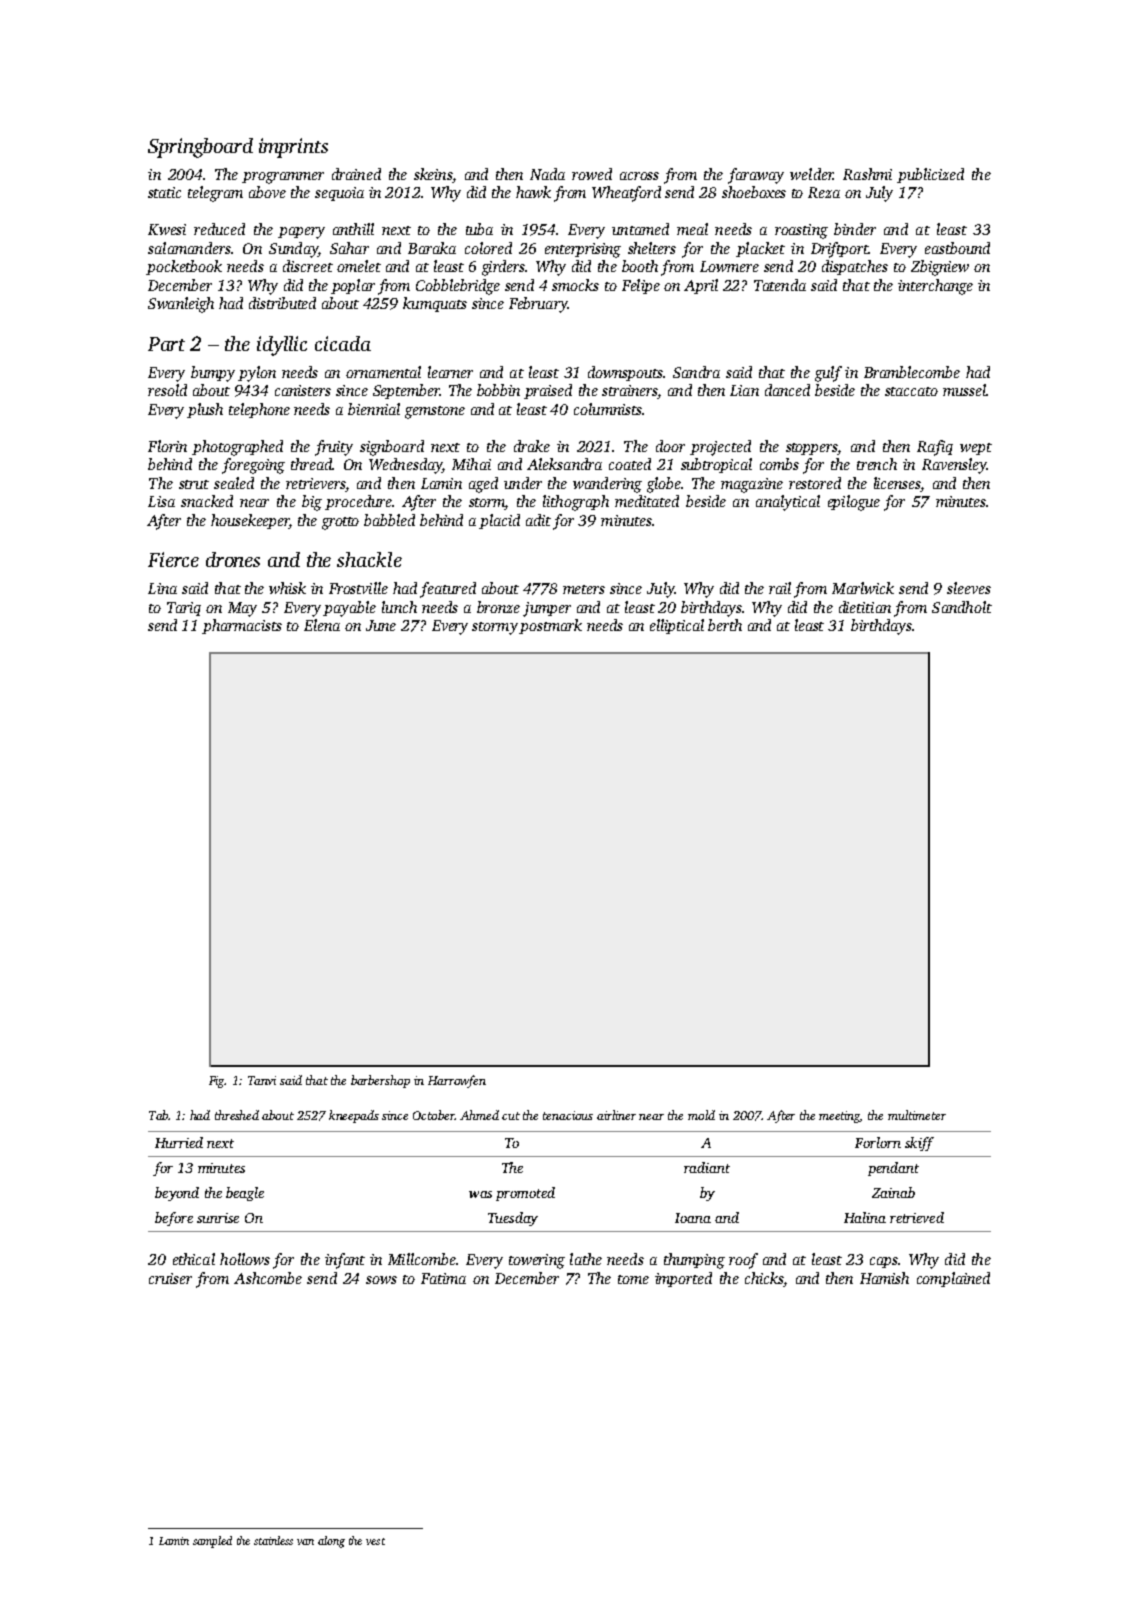 Image resolution: width=1139 pixels, height=1611 pixels. What do you see at coordinates (917, 1115) in the page?
I see `multimeter` at bounding box center [917, 1115].
